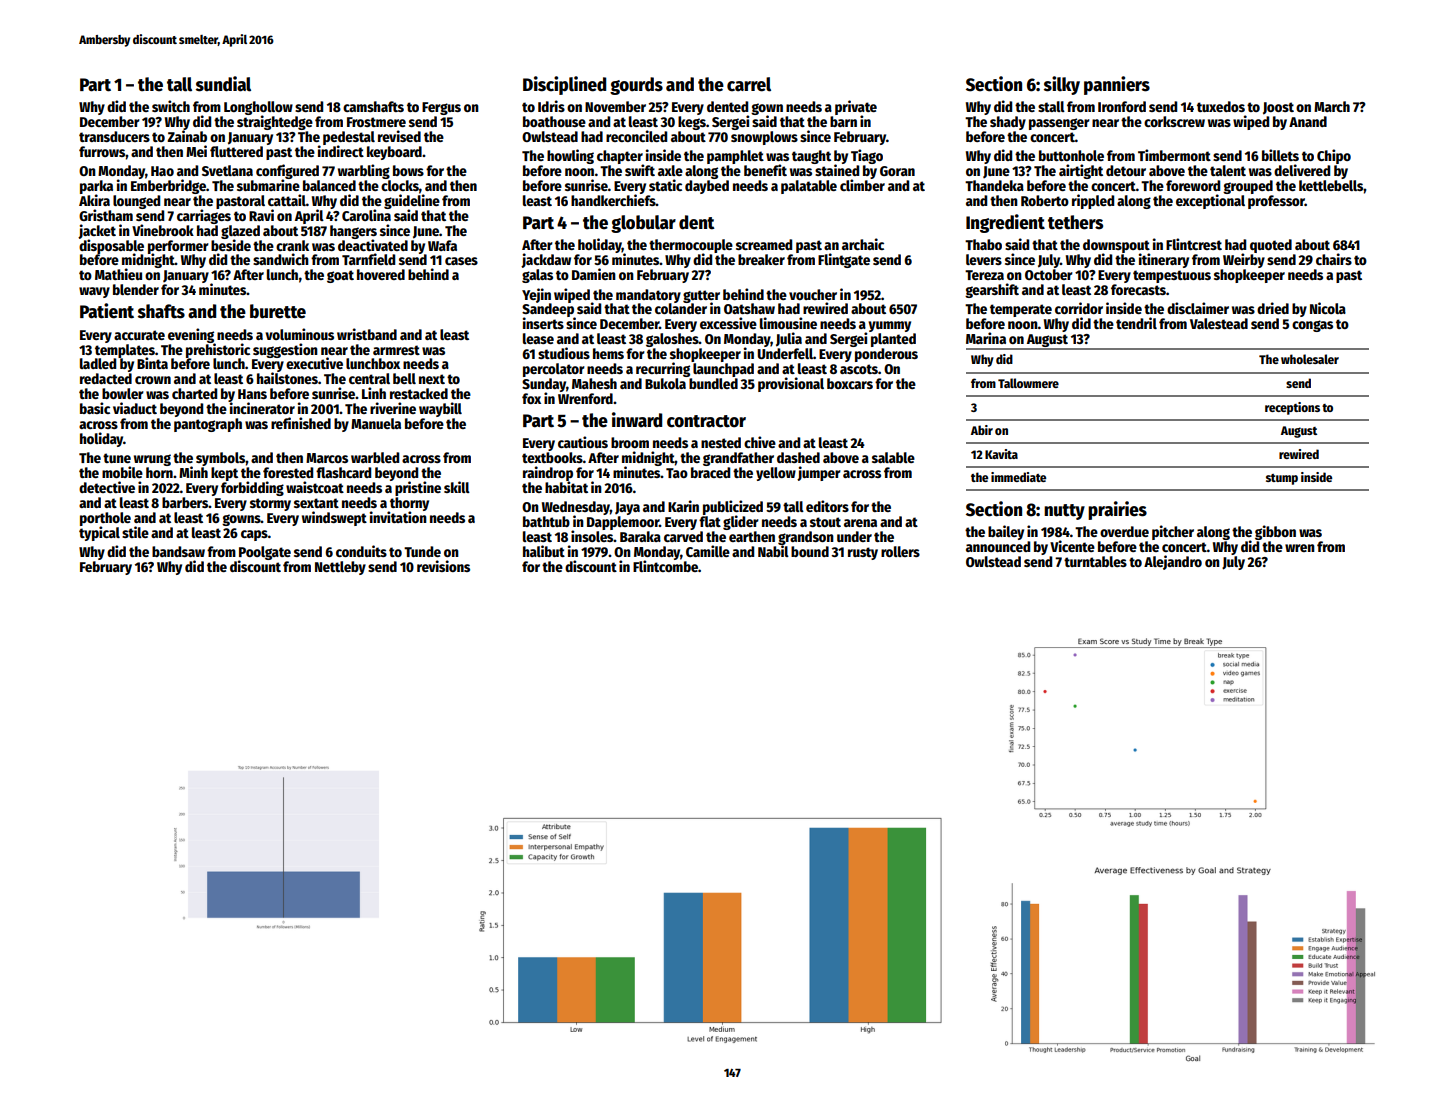 This screenshot has width=1448, height=1119. What do you see at coordinates (1334, 259) in the screenshot?
I see `chairs` at bounding box center [1334, 259].
